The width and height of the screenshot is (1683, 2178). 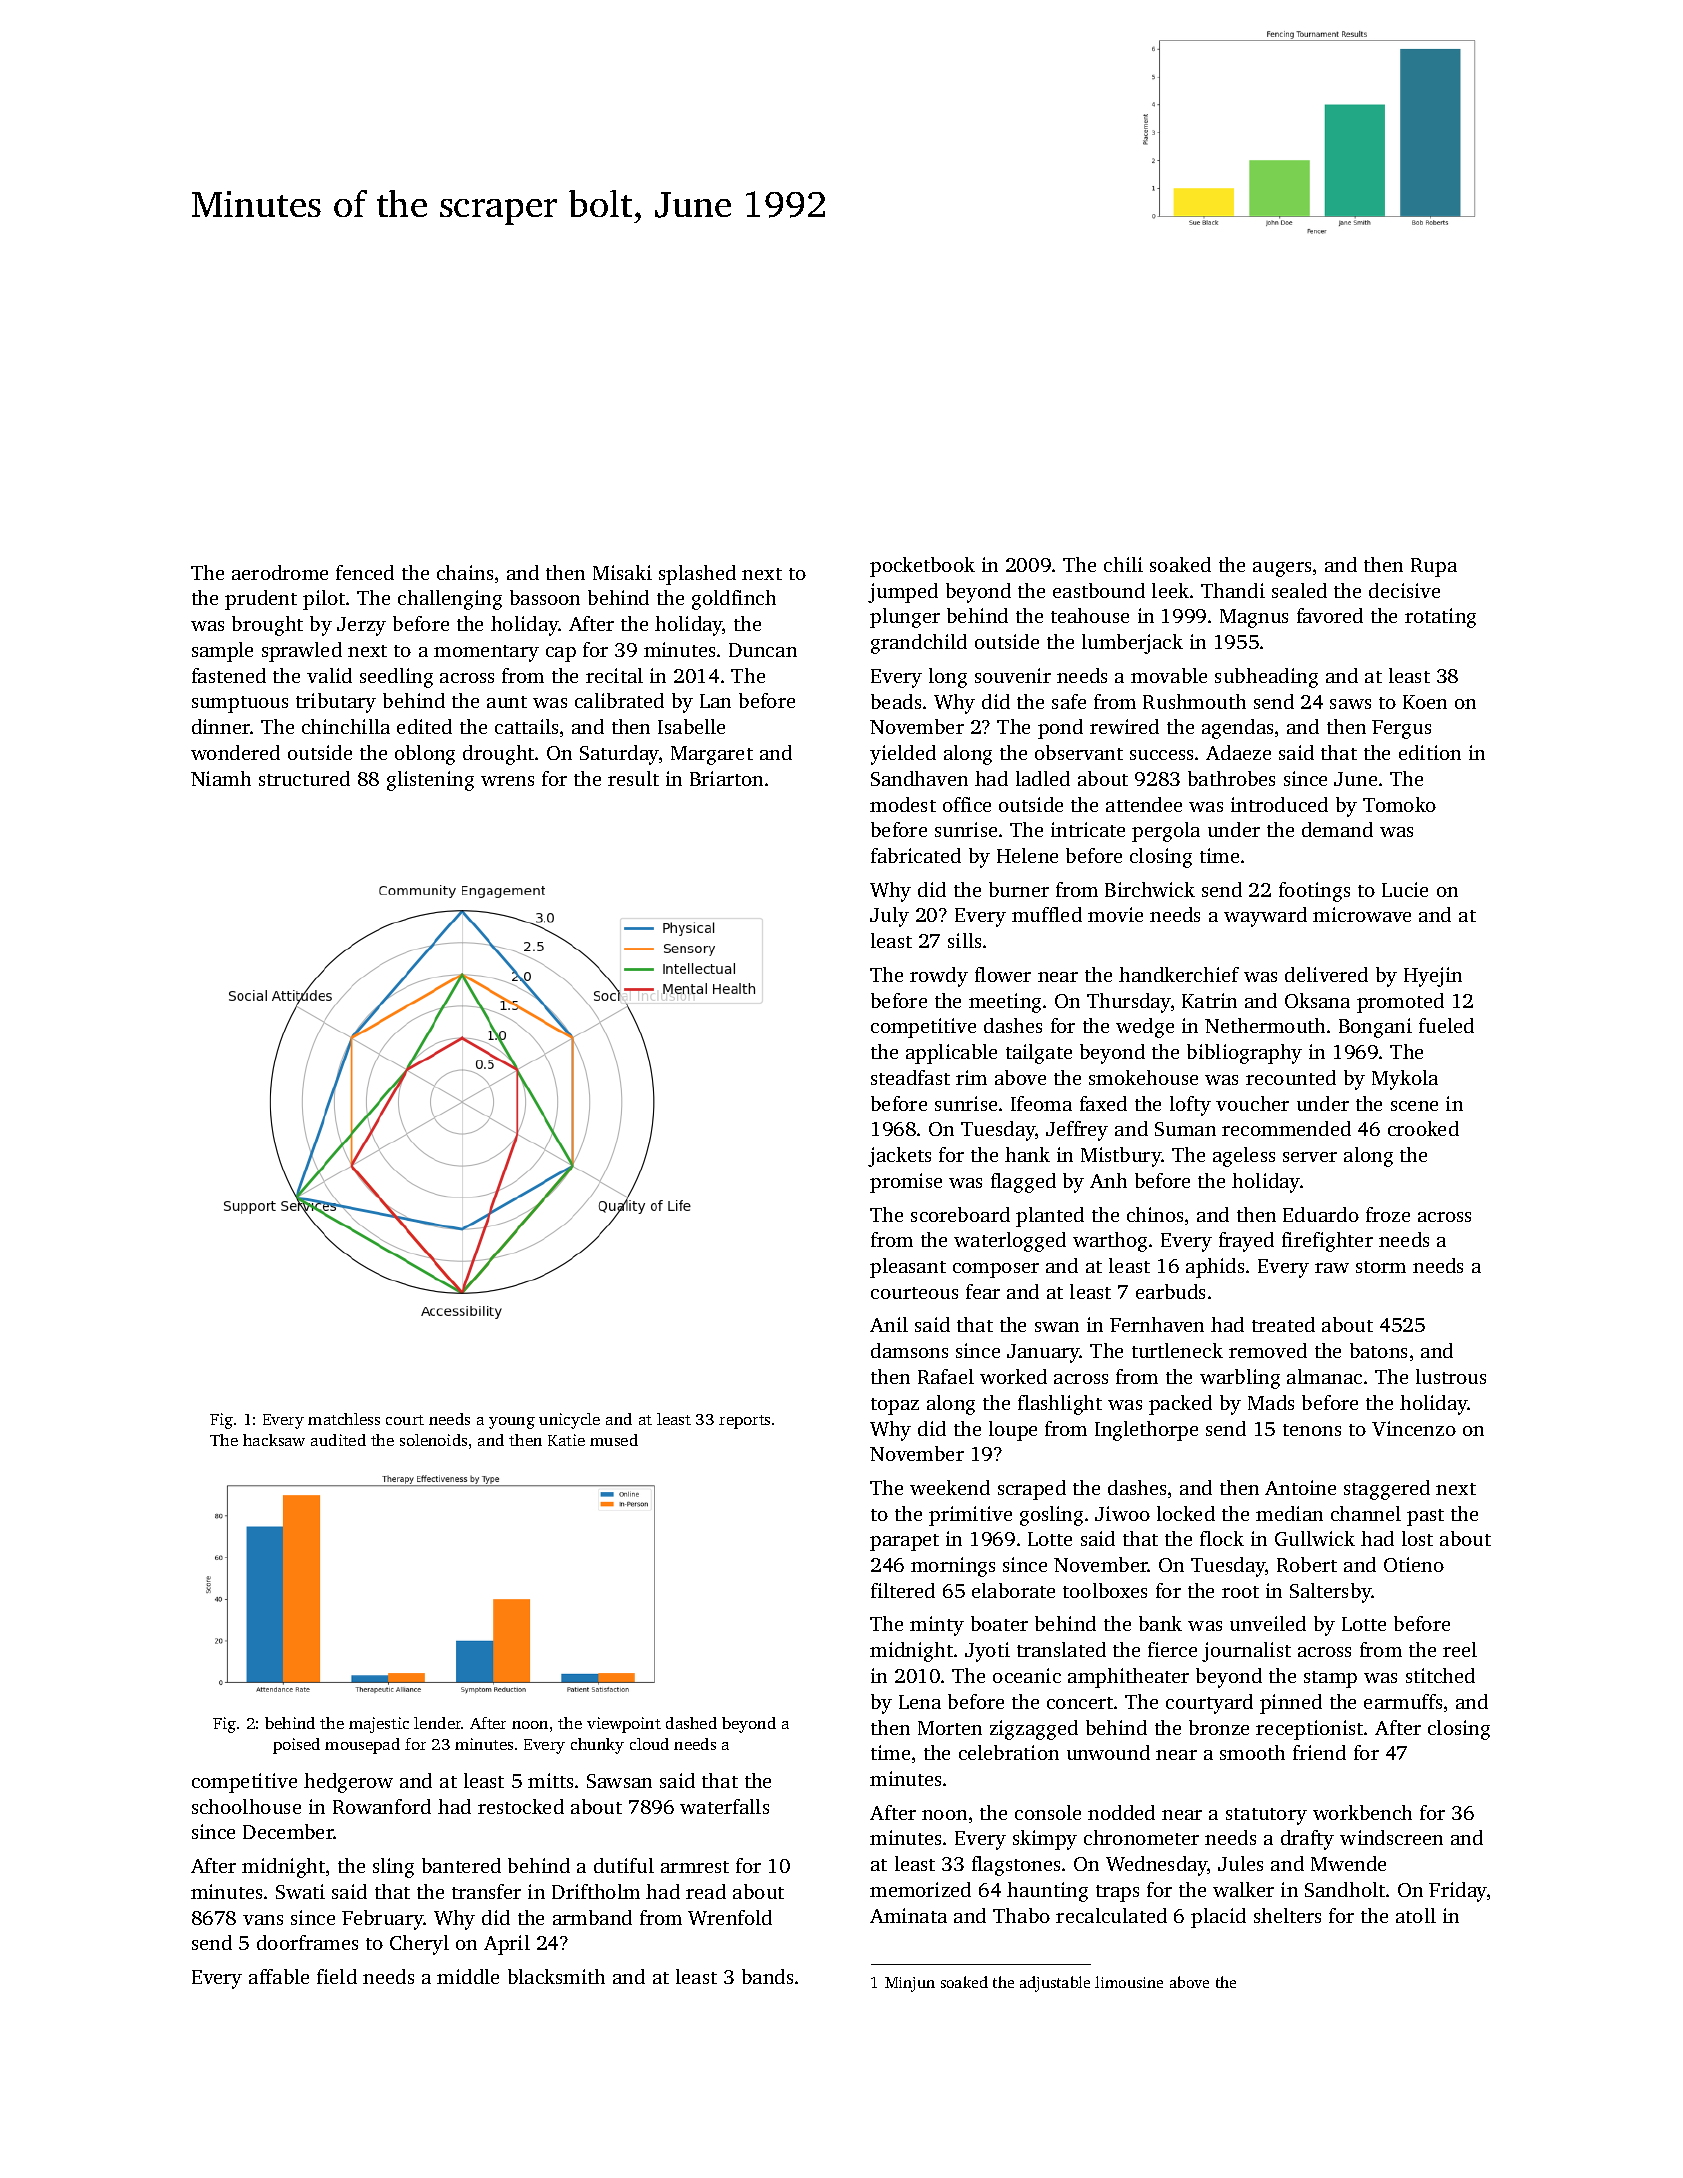 I want to click on pleasant, so click(x=908, y=1268).
